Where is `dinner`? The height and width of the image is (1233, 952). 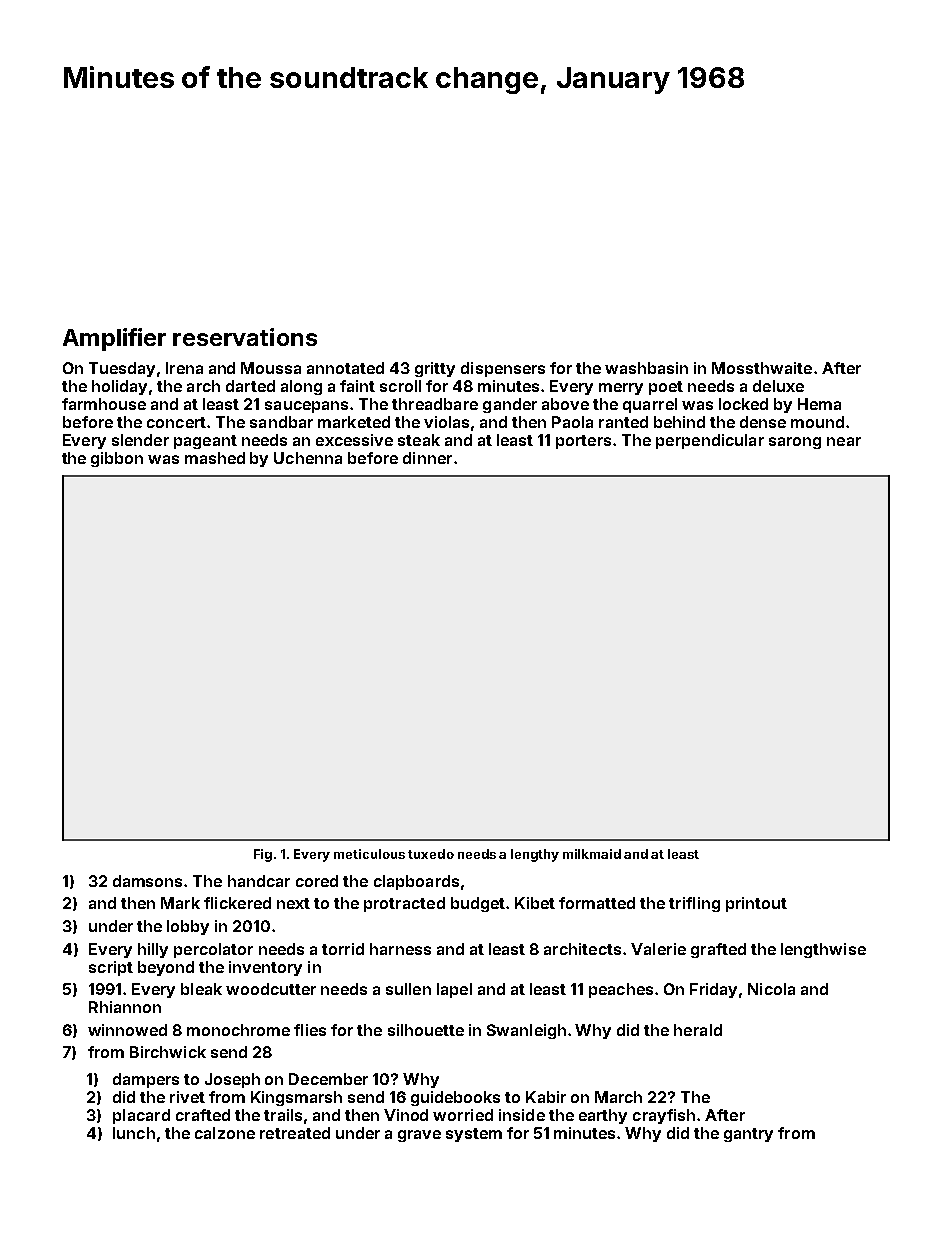 dinner is located at coordinates (427, 458).
